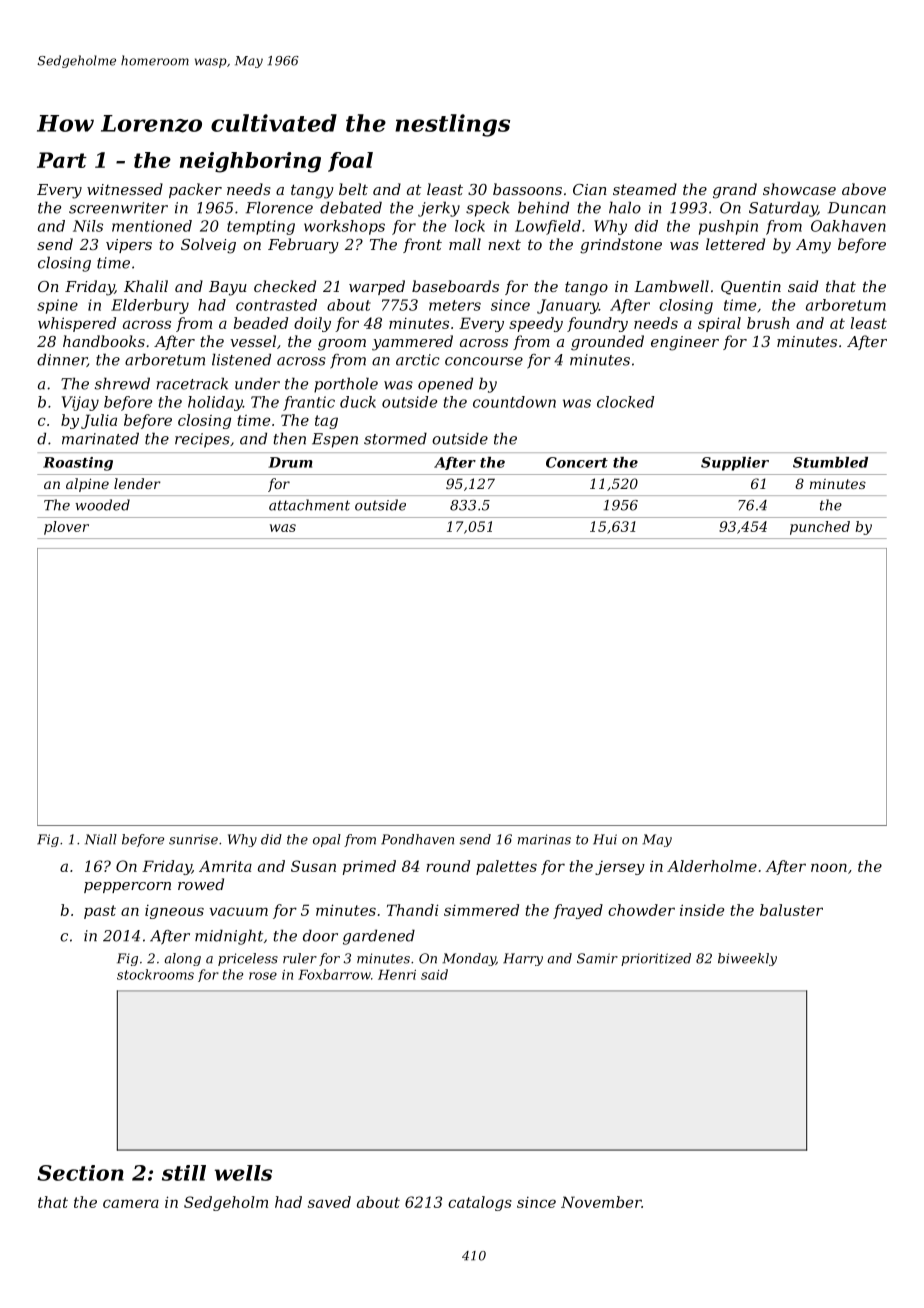 This screenshot has height=1308, width=924. I want to click on punched, so click(820, 528).
